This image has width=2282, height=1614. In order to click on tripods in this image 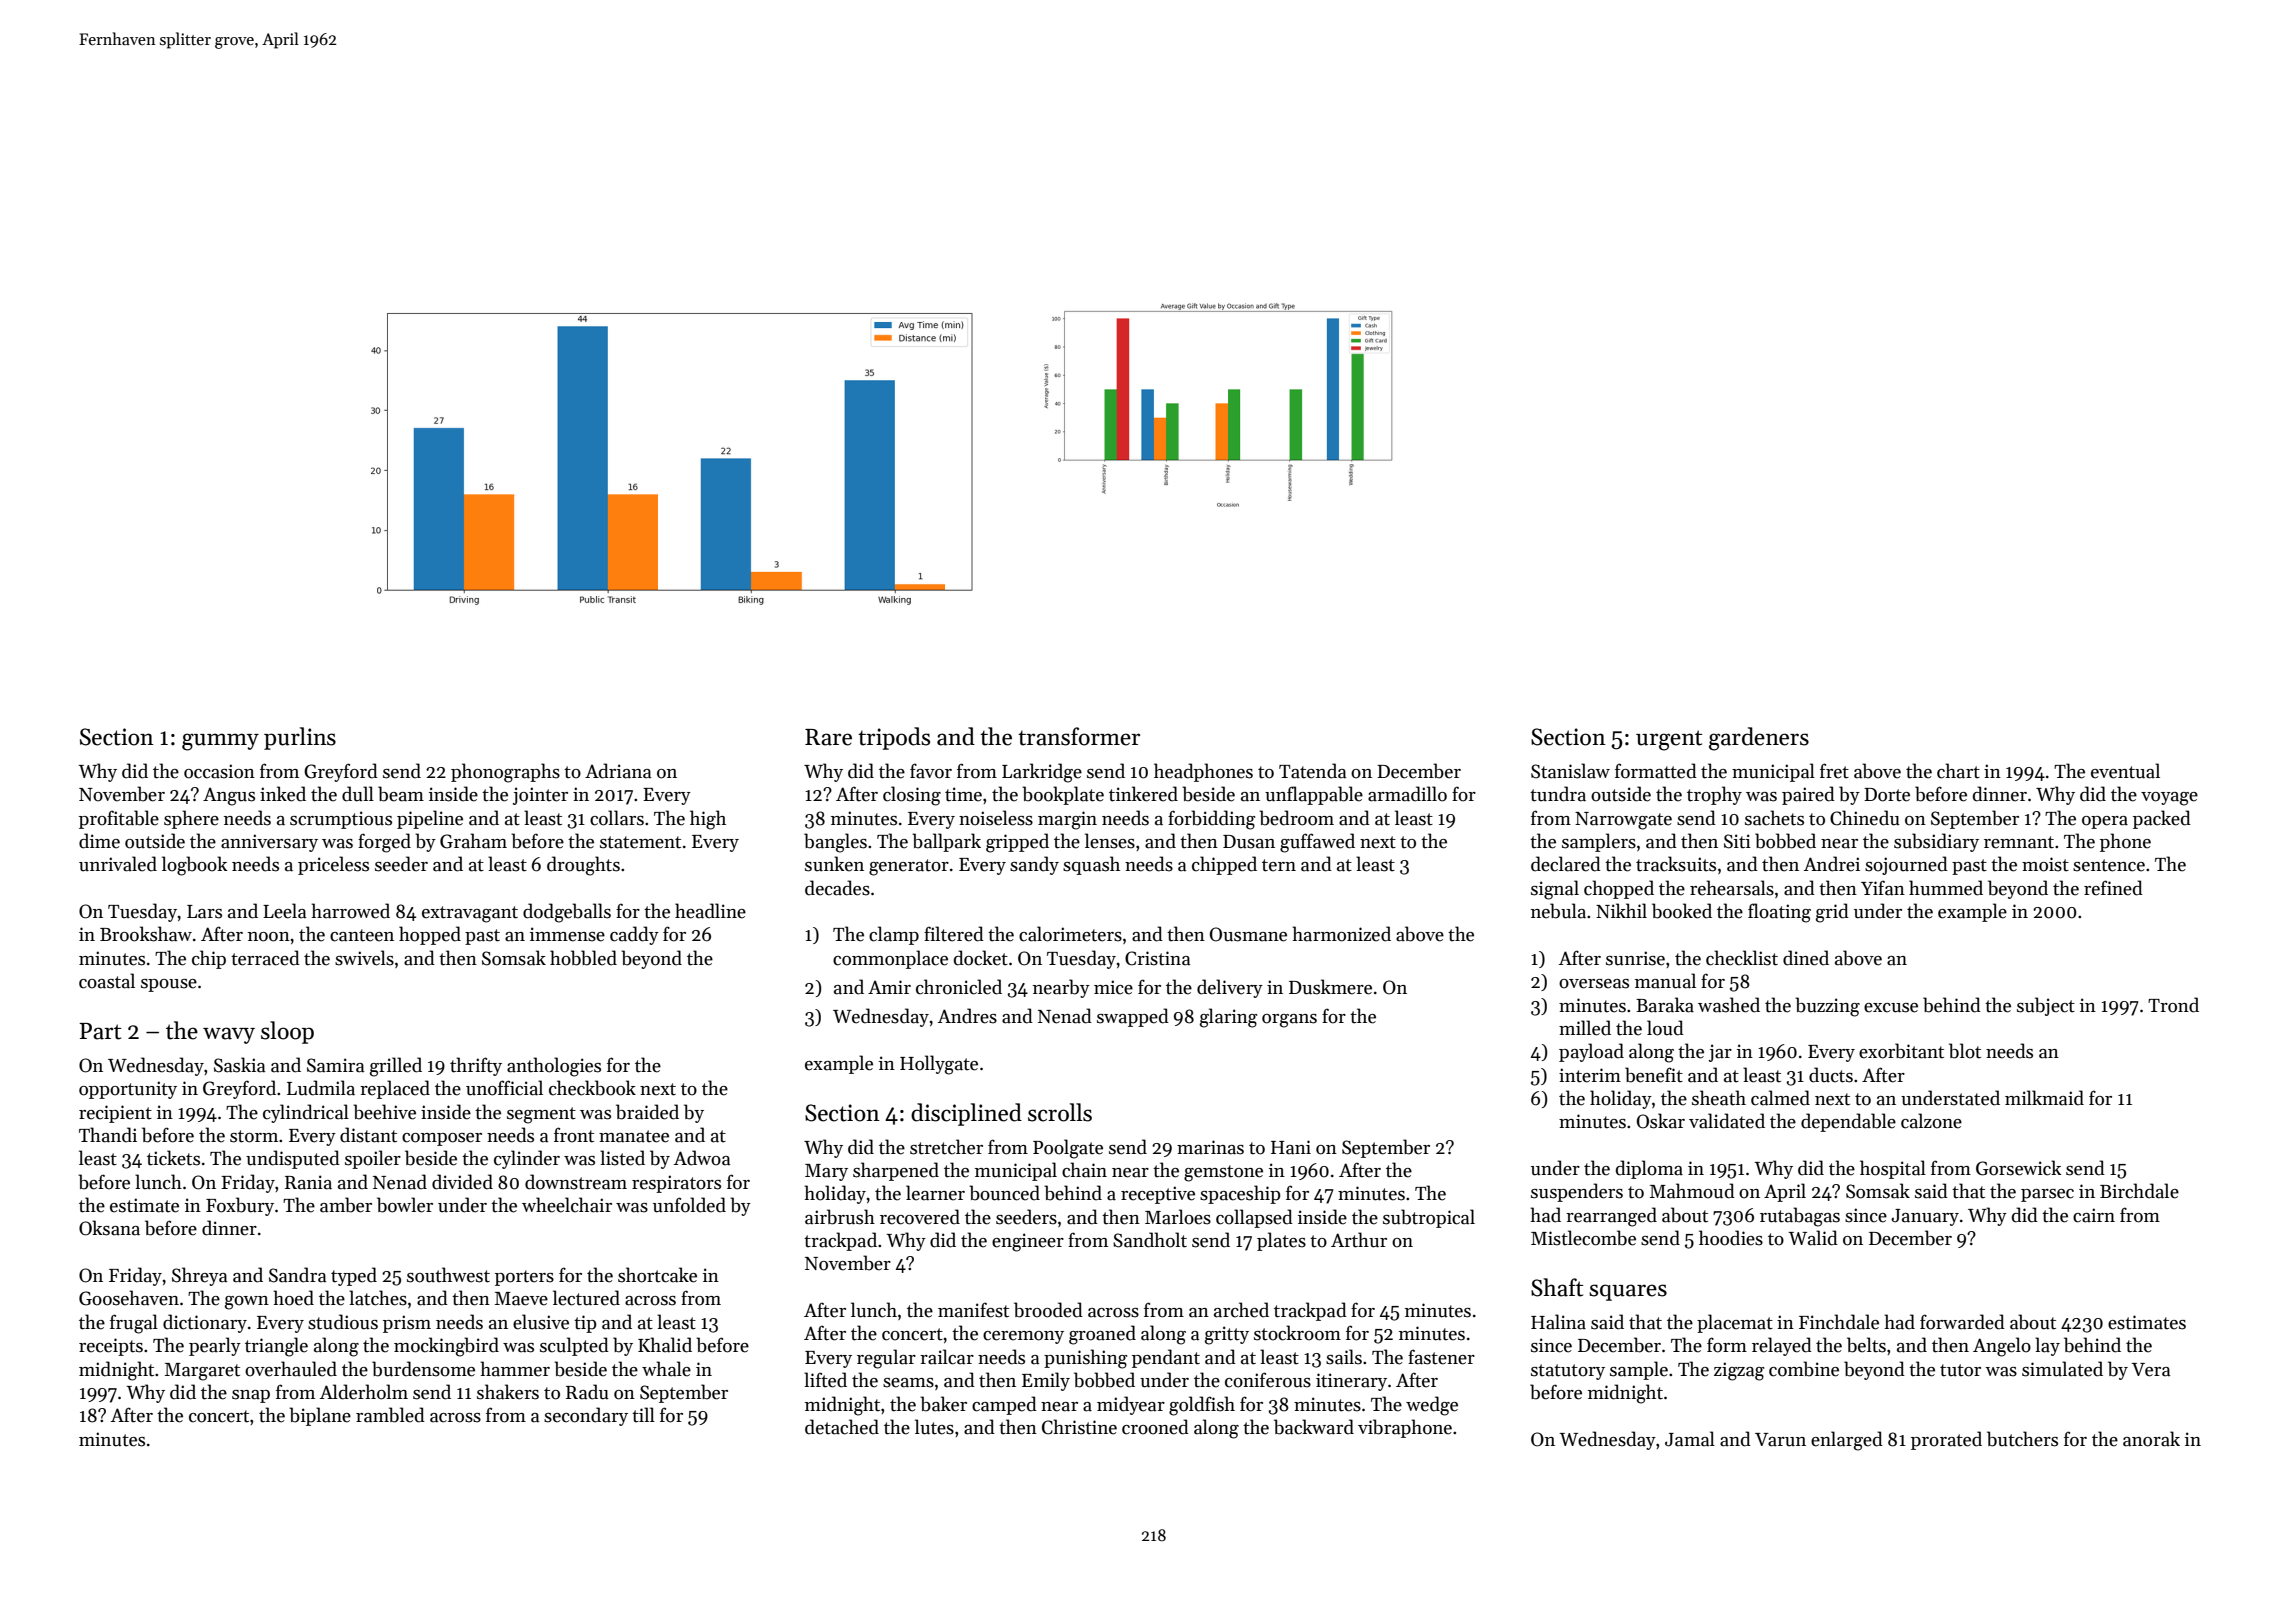, I will do `click(894, 738)`.
